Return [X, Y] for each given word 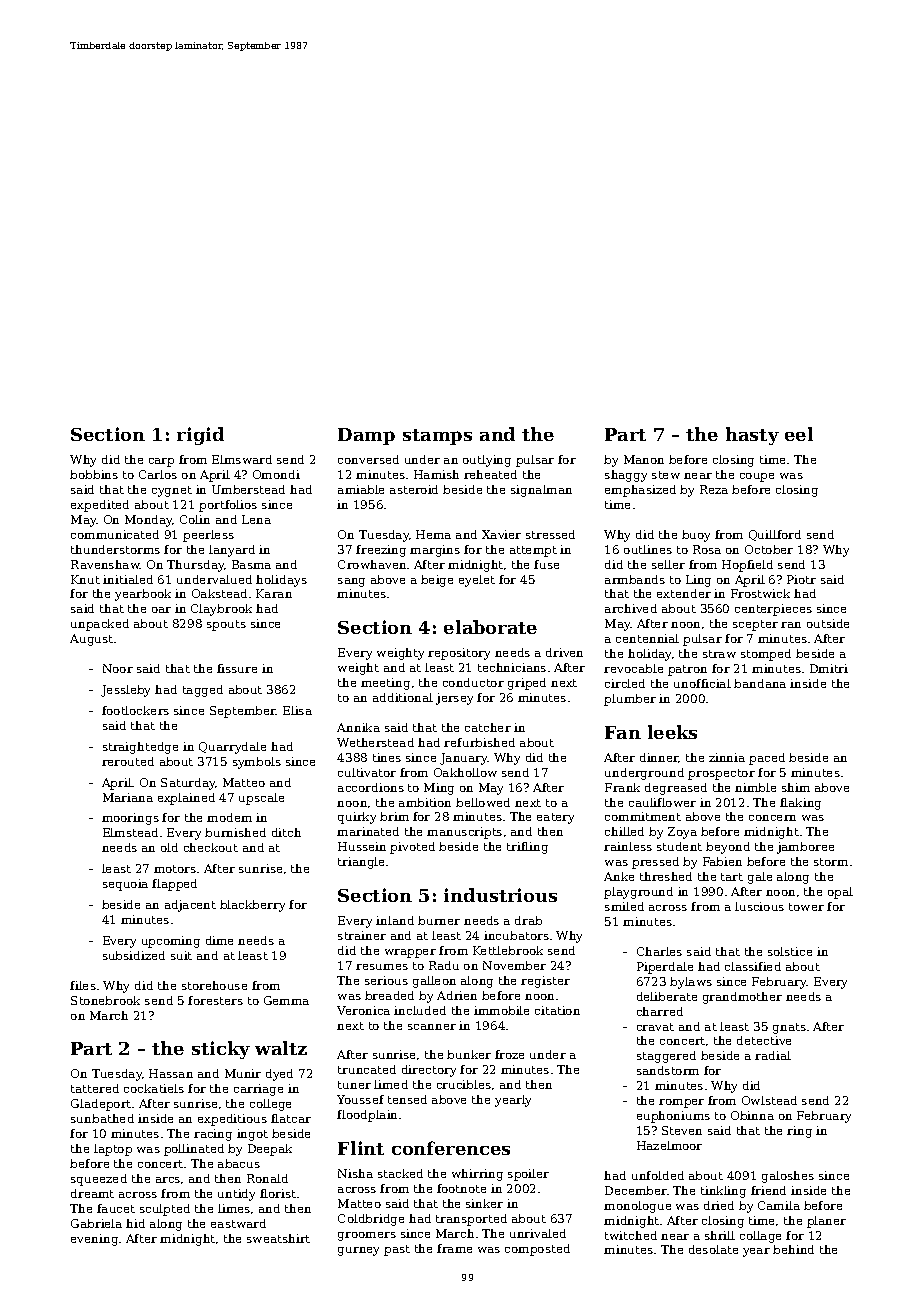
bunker [469, 1054]
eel [799, 434]
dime [219, 940]
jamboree [805, 848]
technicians [512, 667]
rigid [200, 436]
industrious [500, 895]
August [91, 640]
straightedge [140, 748]
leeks [672, 732]
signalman [541, 491]
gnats [789, 1028]
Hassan [171, 1073]
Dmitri [829, 668]
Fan [623, 732]
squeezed [99, 1180]
